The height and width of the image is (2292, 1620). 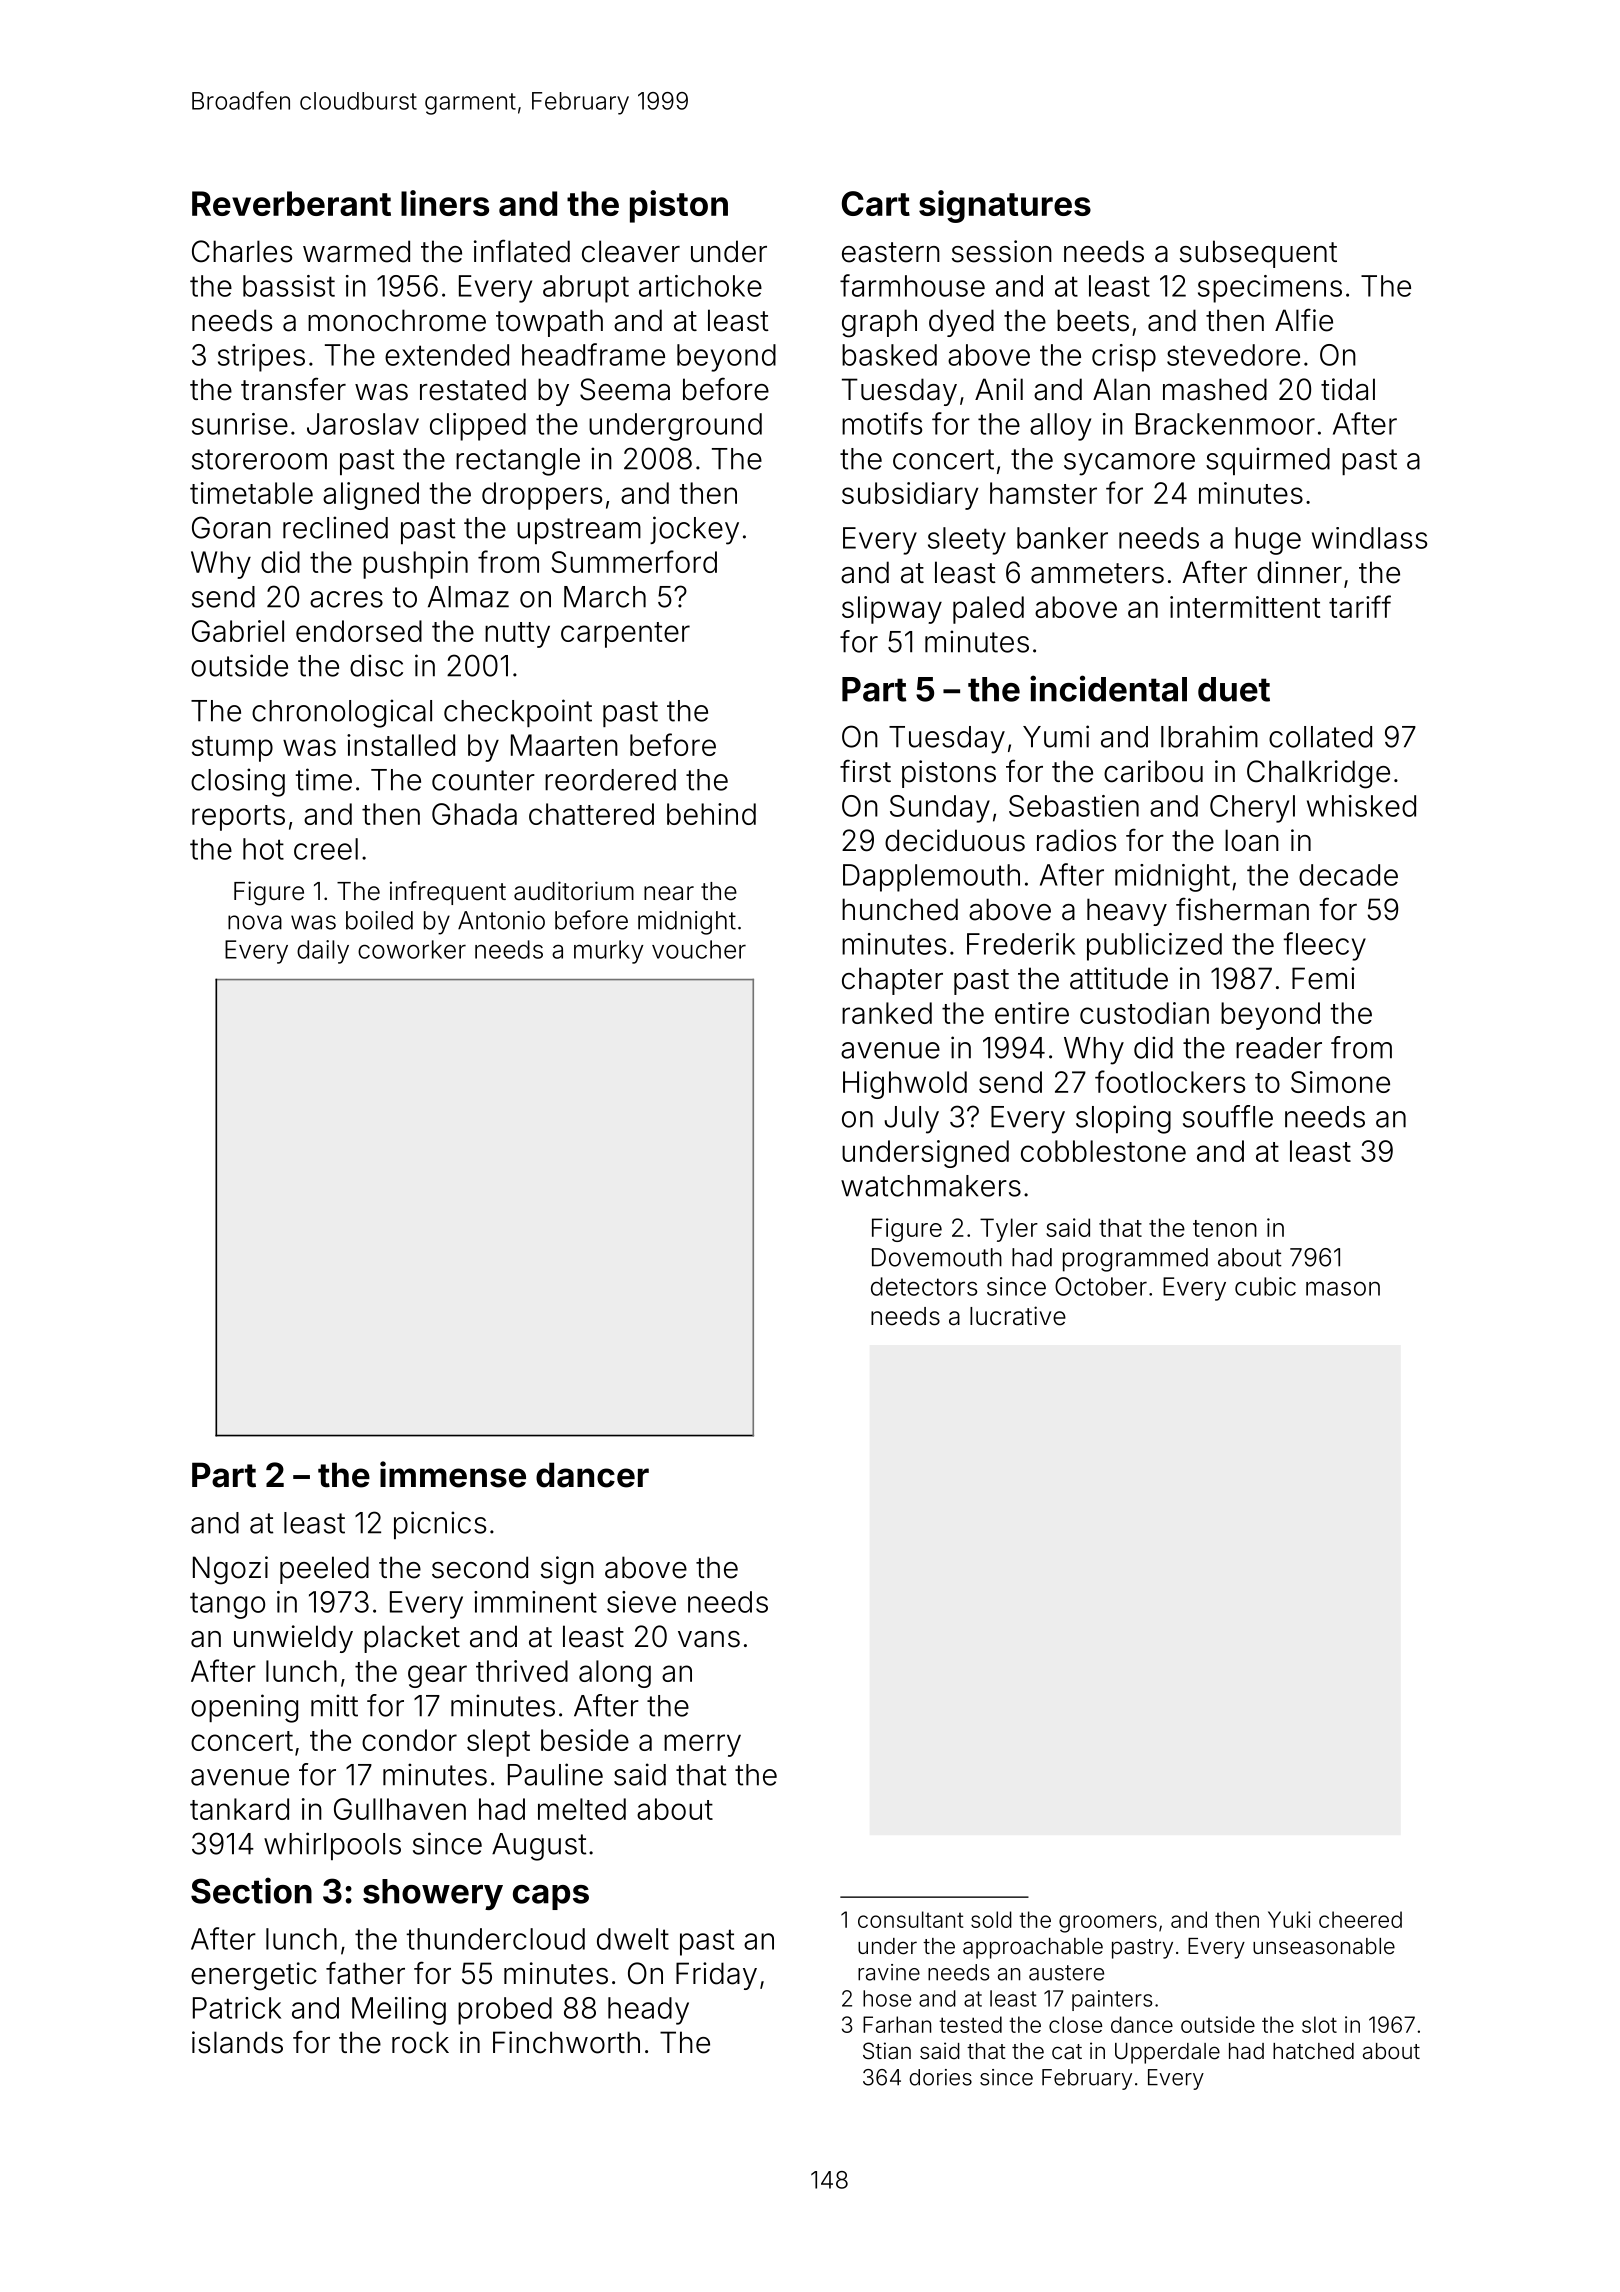 I want to click on tango, so click(x=227, y=1605).
